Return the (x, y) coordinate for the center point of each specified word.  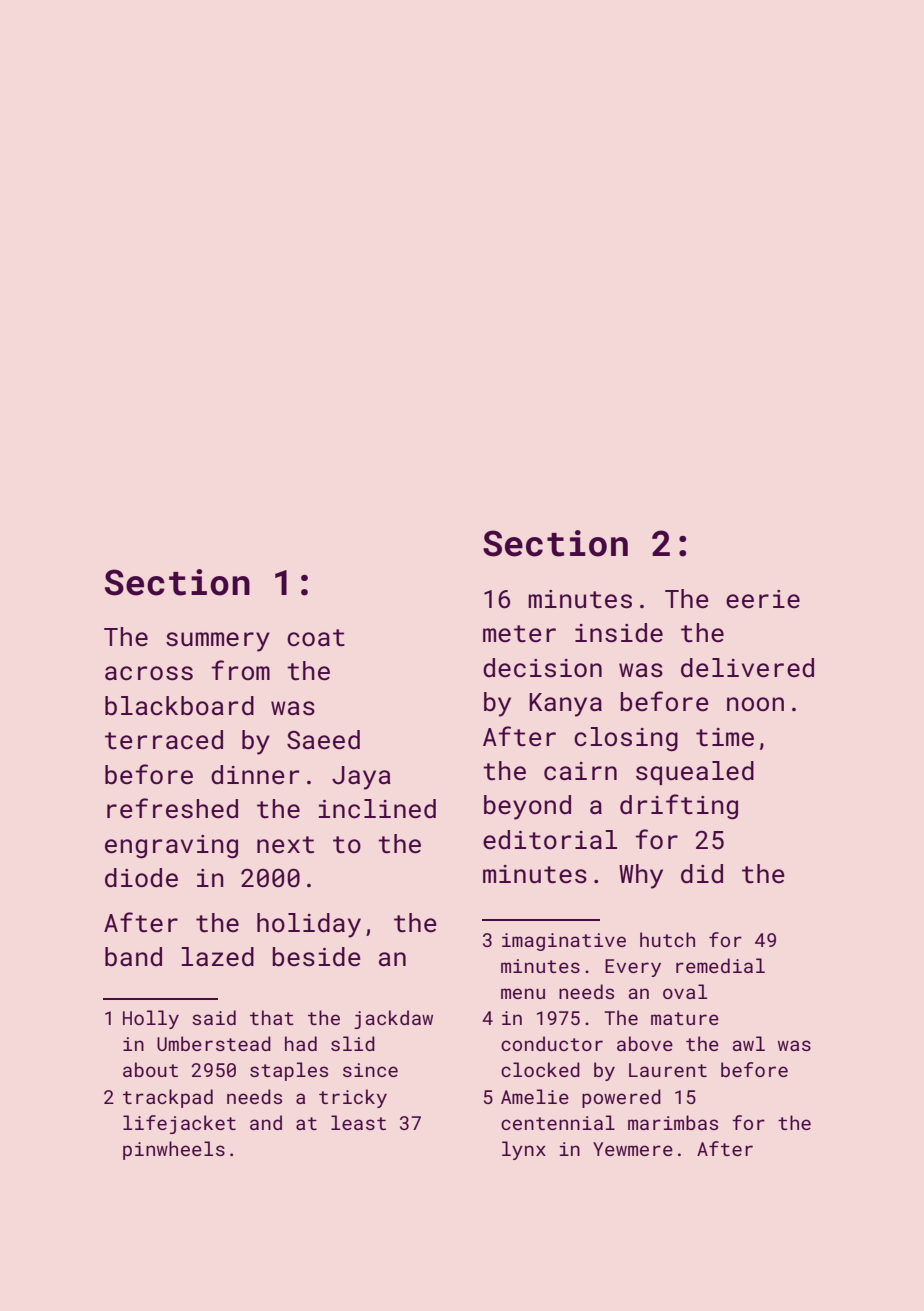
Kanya (565, 705)
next (285, 845)
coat (316, 638)
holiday (309, 925)
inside (619, 633)
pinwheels (174, 1150)
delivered (747, 668)
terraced (164, 740)
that (272, 1017)
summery (218, 642)
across (149, 673)
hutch (667, 939)
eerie (763, 599)
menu (523, 993)
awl (748, 1043)
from (241, 670)
